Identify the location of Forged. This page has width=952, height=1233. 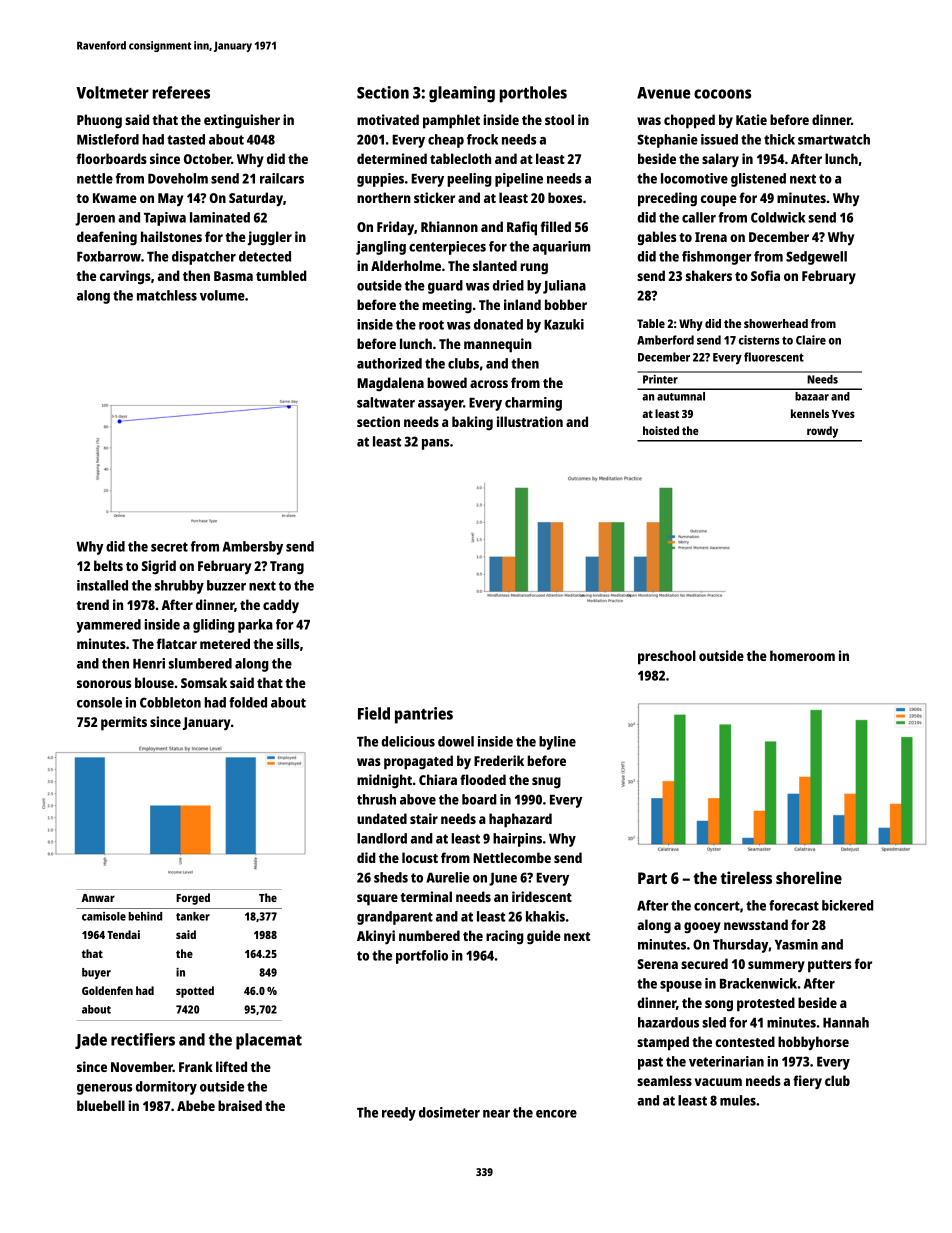
(193, 899).
